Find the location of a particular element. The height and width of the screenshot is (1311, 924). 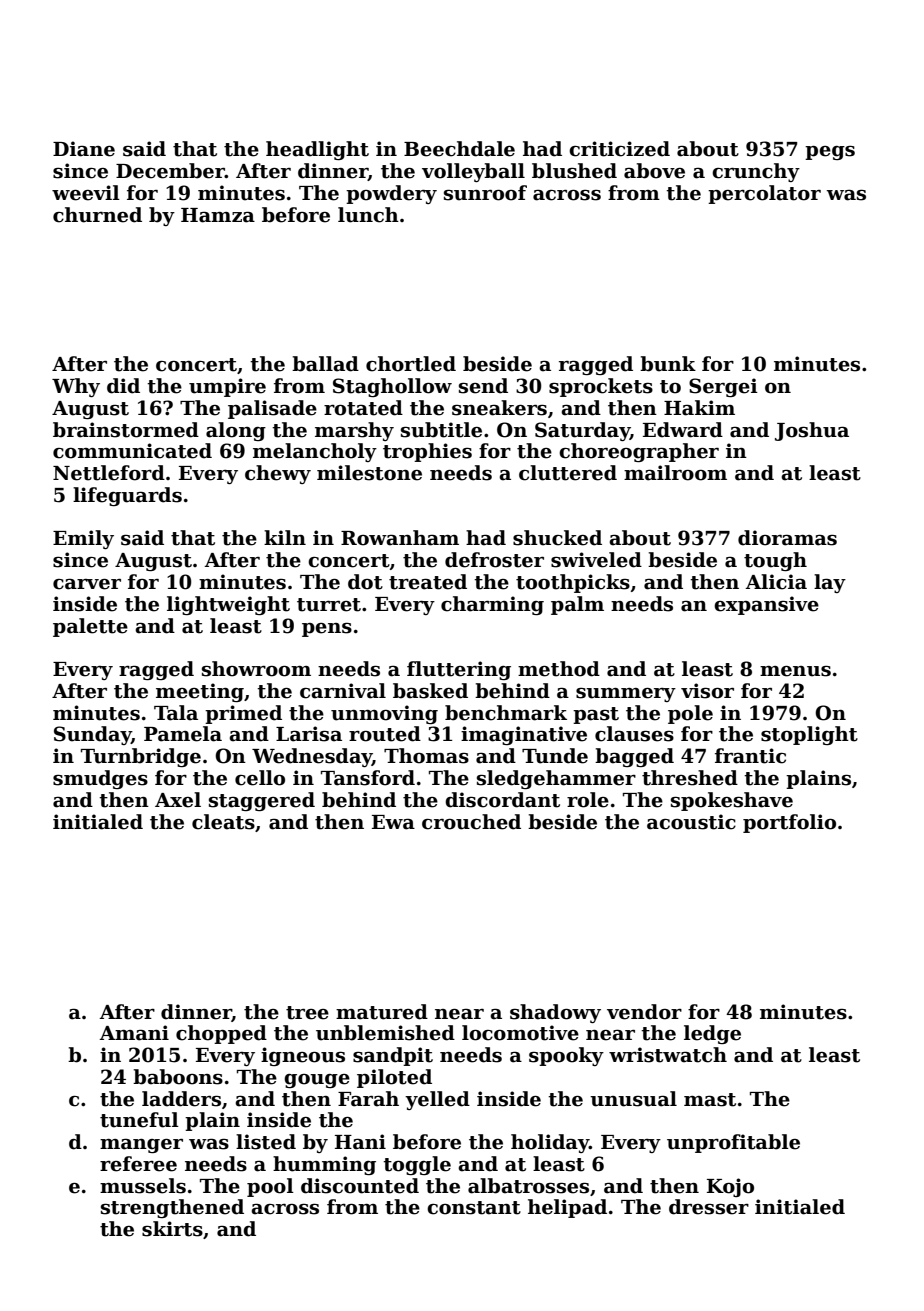

kiln is located at coordinates (285, 537).
